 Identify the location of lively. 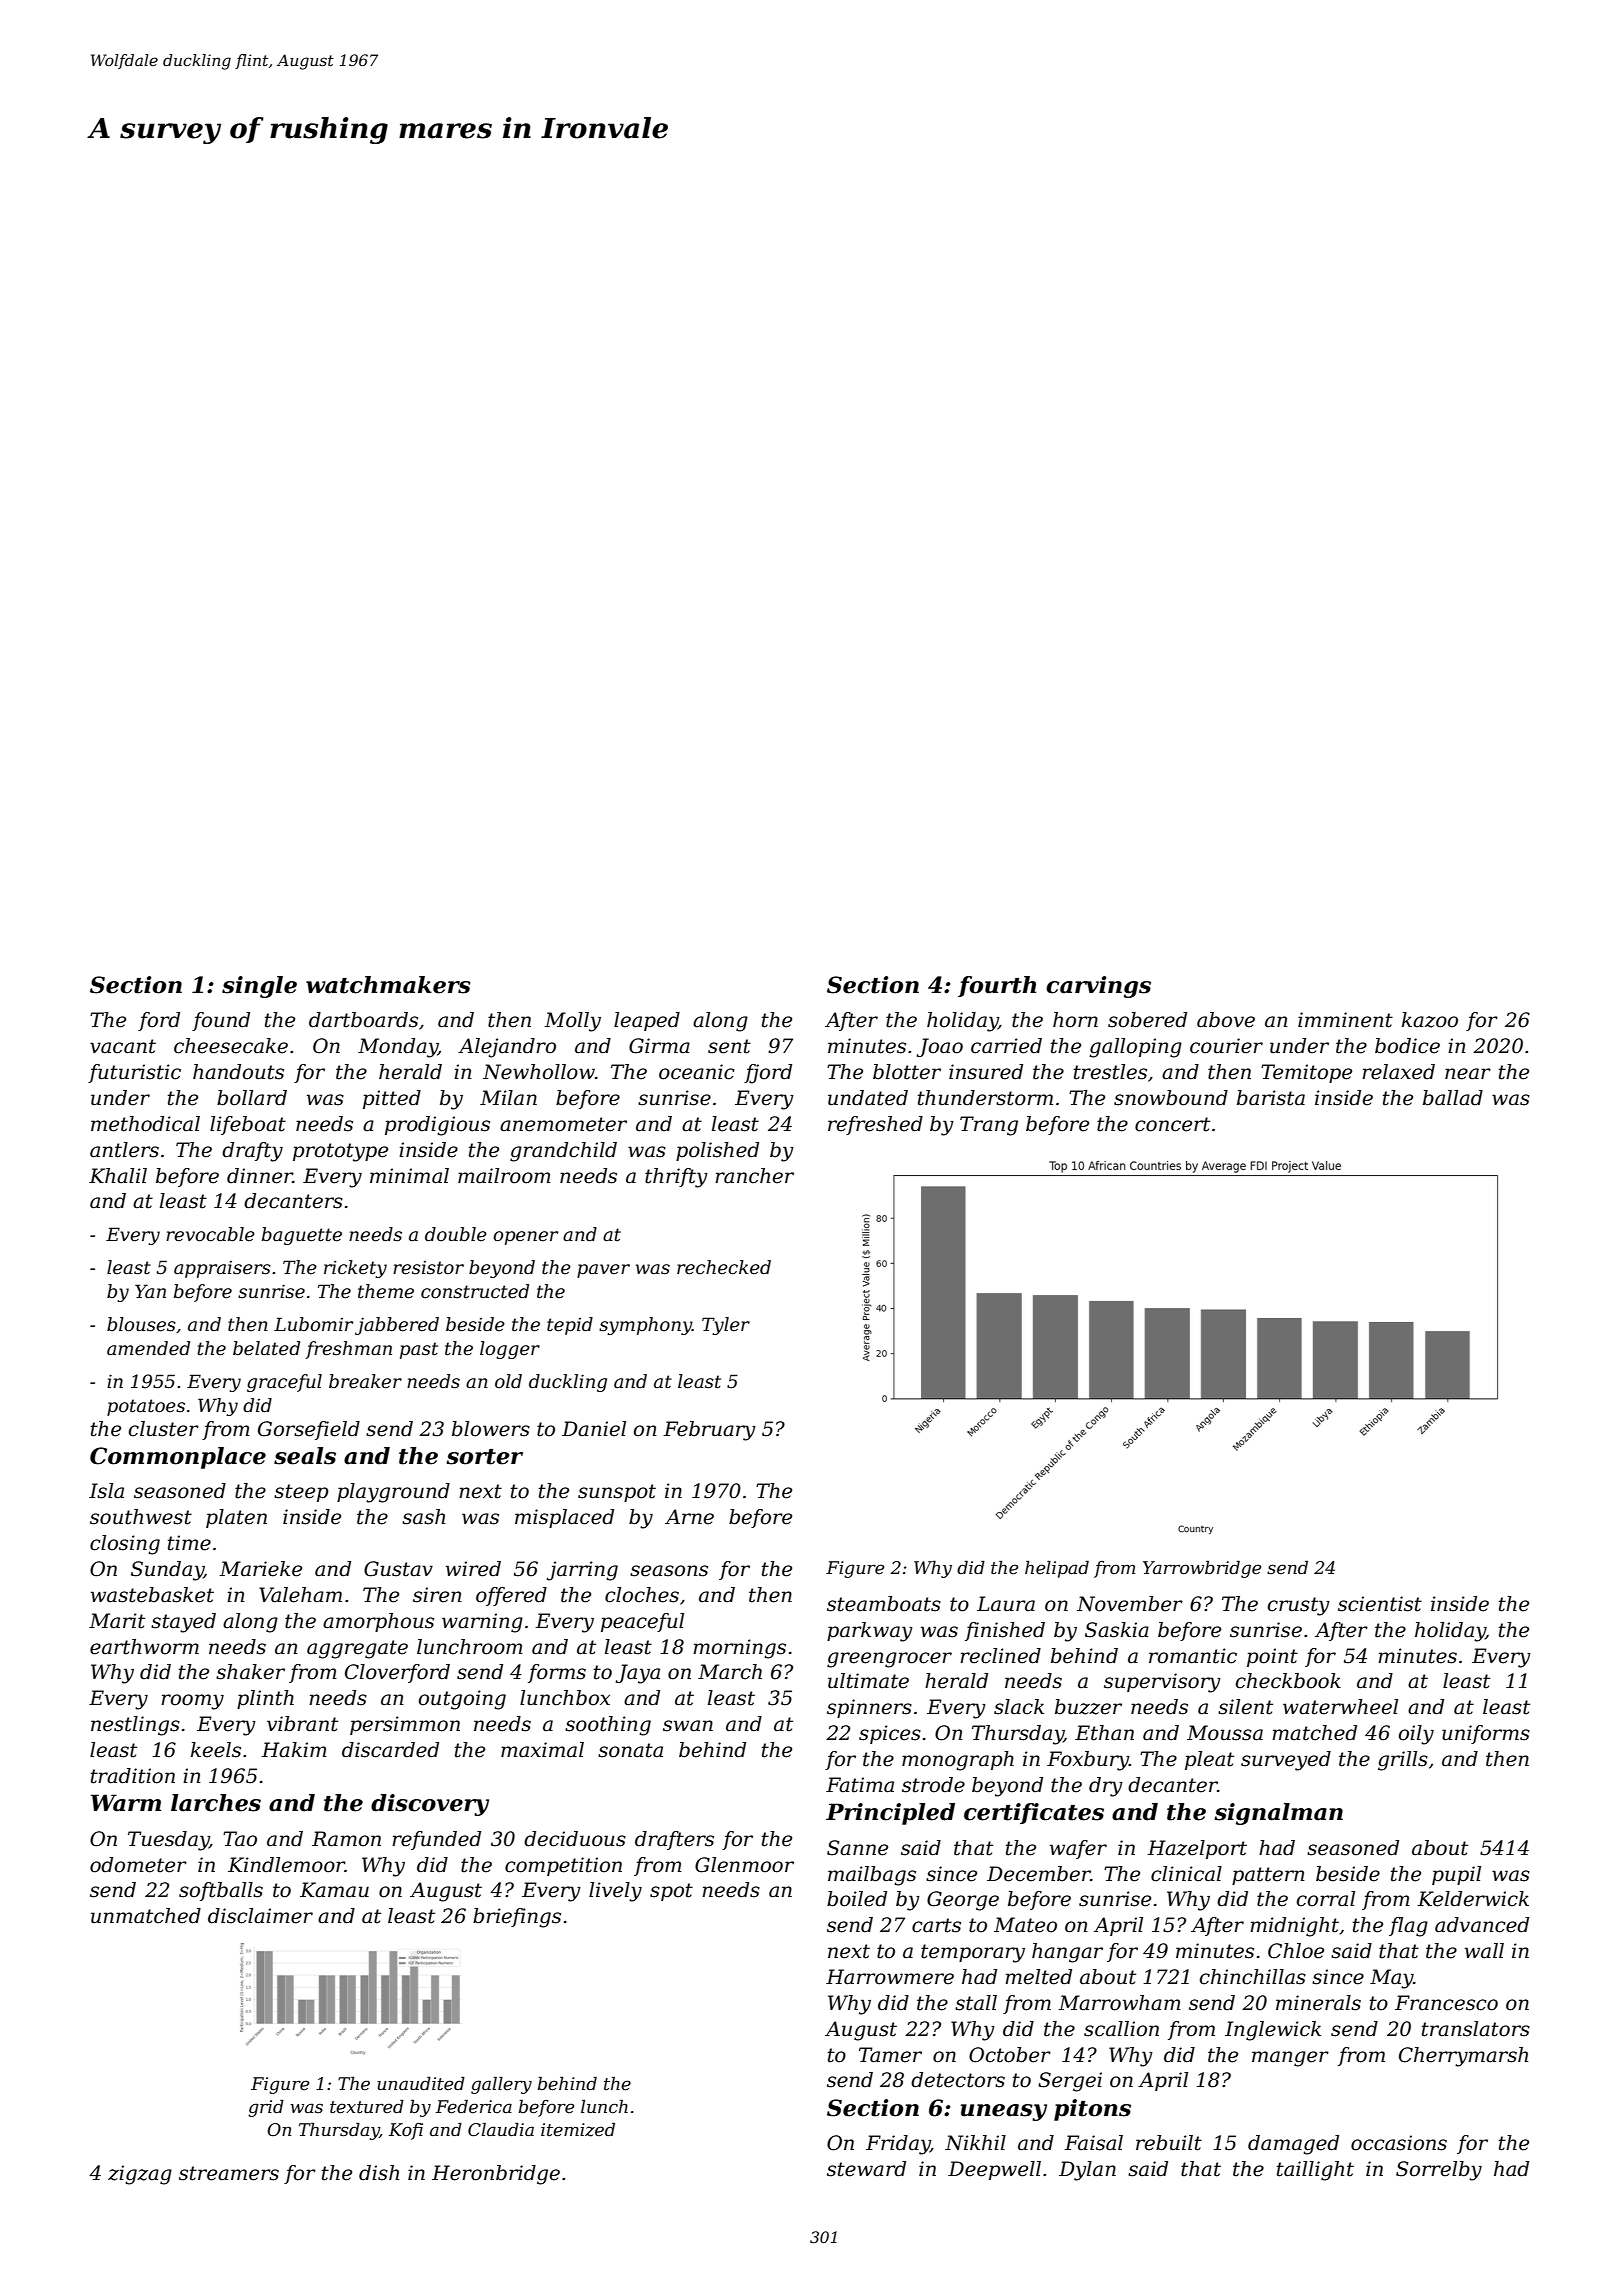
(615, 1892).
